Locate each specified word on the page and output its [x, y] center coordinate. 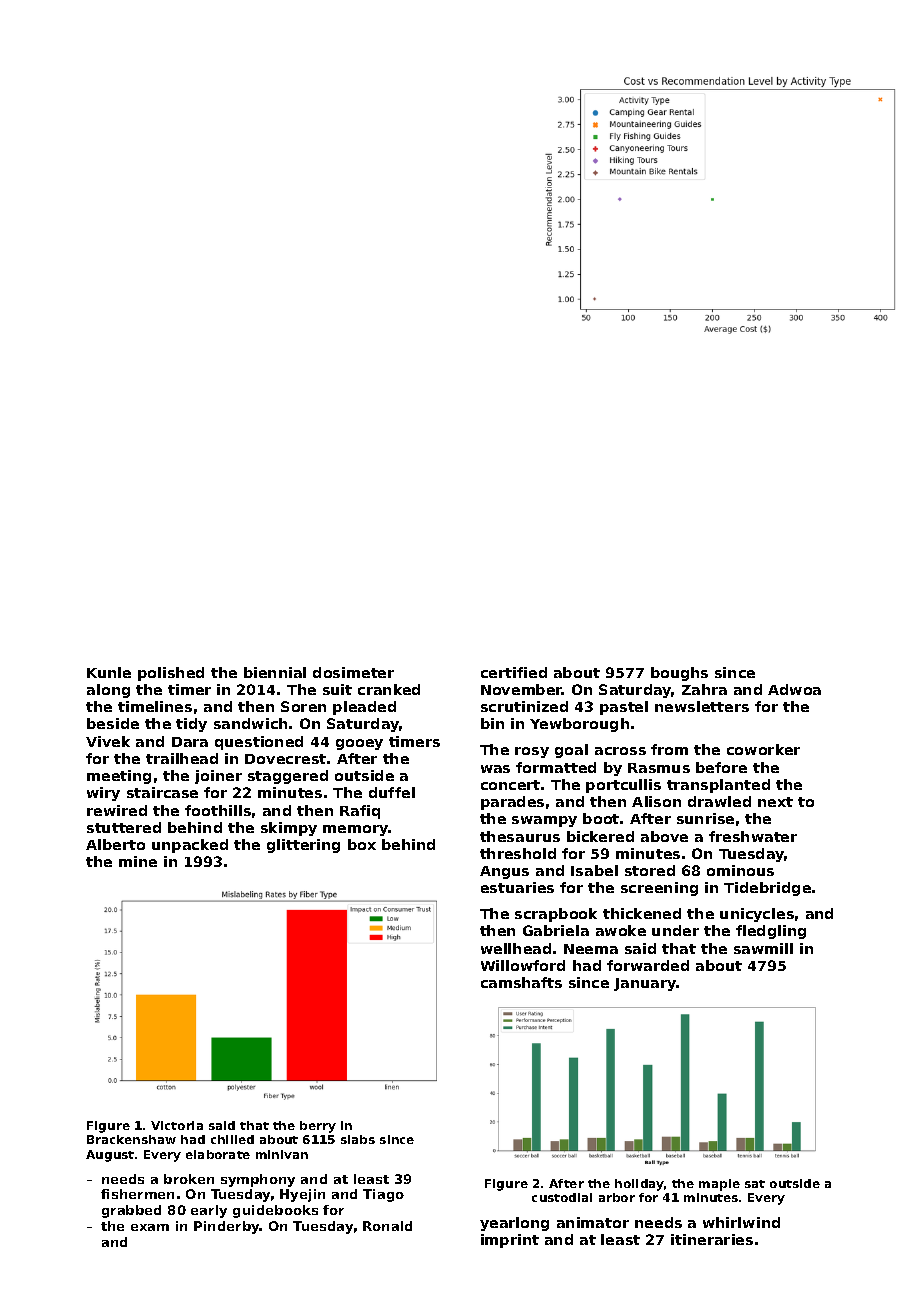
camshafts [521, 982]
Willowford [523, 965]
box [362, 844]
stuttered [124, 827]
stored [650, 870]
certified [514, 672]
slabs [358, 1139]
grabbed [131, 1211]
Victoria [177, 1125]
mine [138, 861]
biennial [275, 672]
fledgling [771, 932]
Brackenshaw [131, 1139]
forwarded [648, 965]
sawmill [763, 948]
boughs [679, 674]
